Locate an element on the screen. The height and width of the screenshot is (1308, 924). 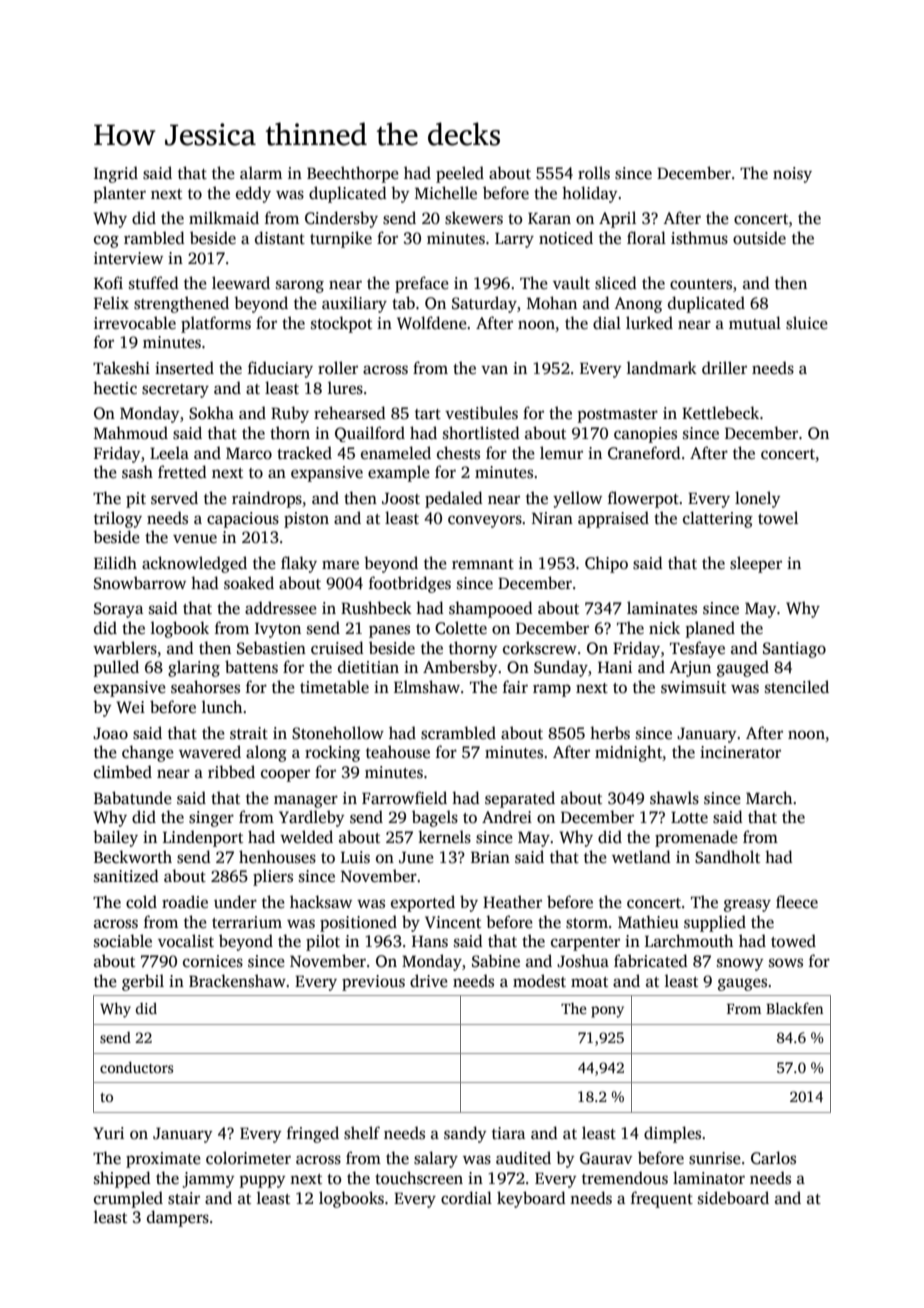
bagels is located at coordinates (435, 818).
